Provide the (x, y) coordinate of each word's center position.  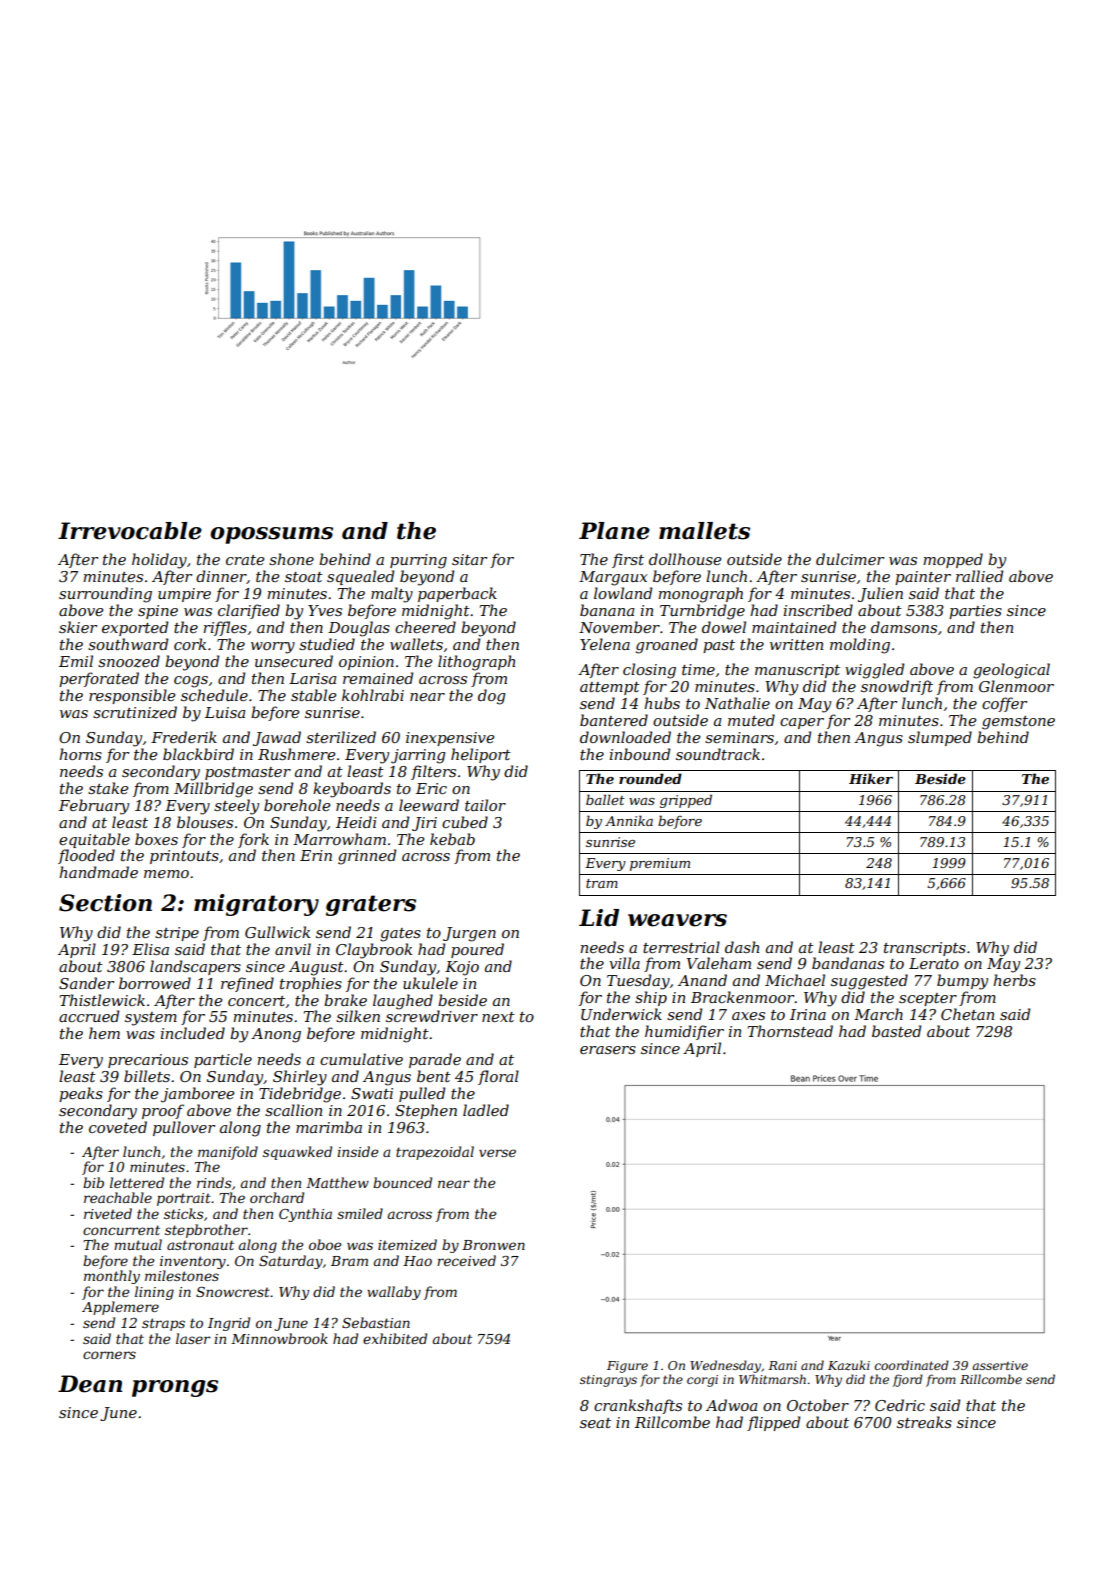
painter (923, 578)
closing (649, 671)
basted (896, 1031)
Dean (90, 1384)
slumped (940, 738)
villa (624, 963)
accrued (89, 1016)
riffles (225, 628)
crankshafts (638, 1406)
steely (236, 807)
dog (491, 697)
